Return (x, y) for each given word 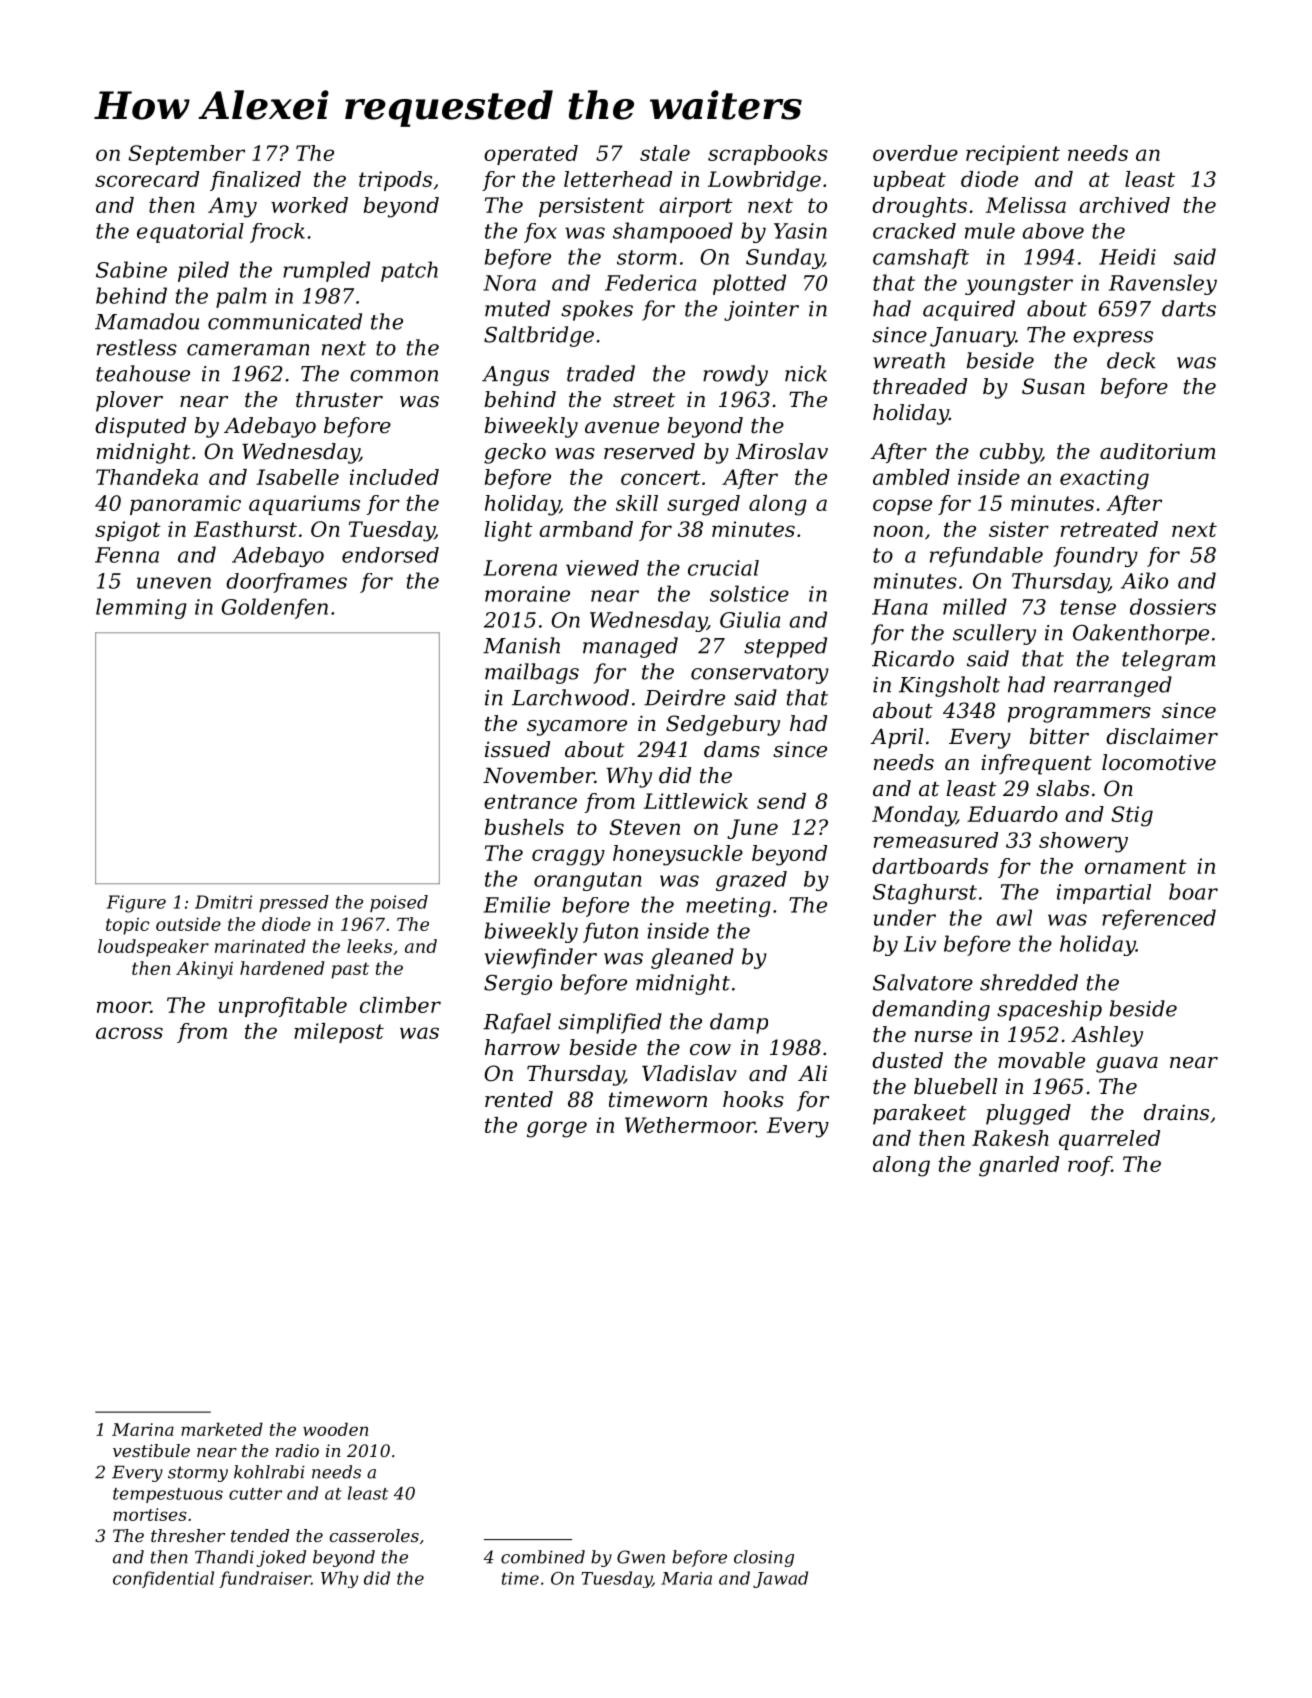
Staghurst (925, 894)
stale (665, 153)
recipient (1013, 155)
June (752, 829)
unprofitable (283, 1007)
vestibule (151, 1450)
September (186, 155)
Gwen (641, 1557)
